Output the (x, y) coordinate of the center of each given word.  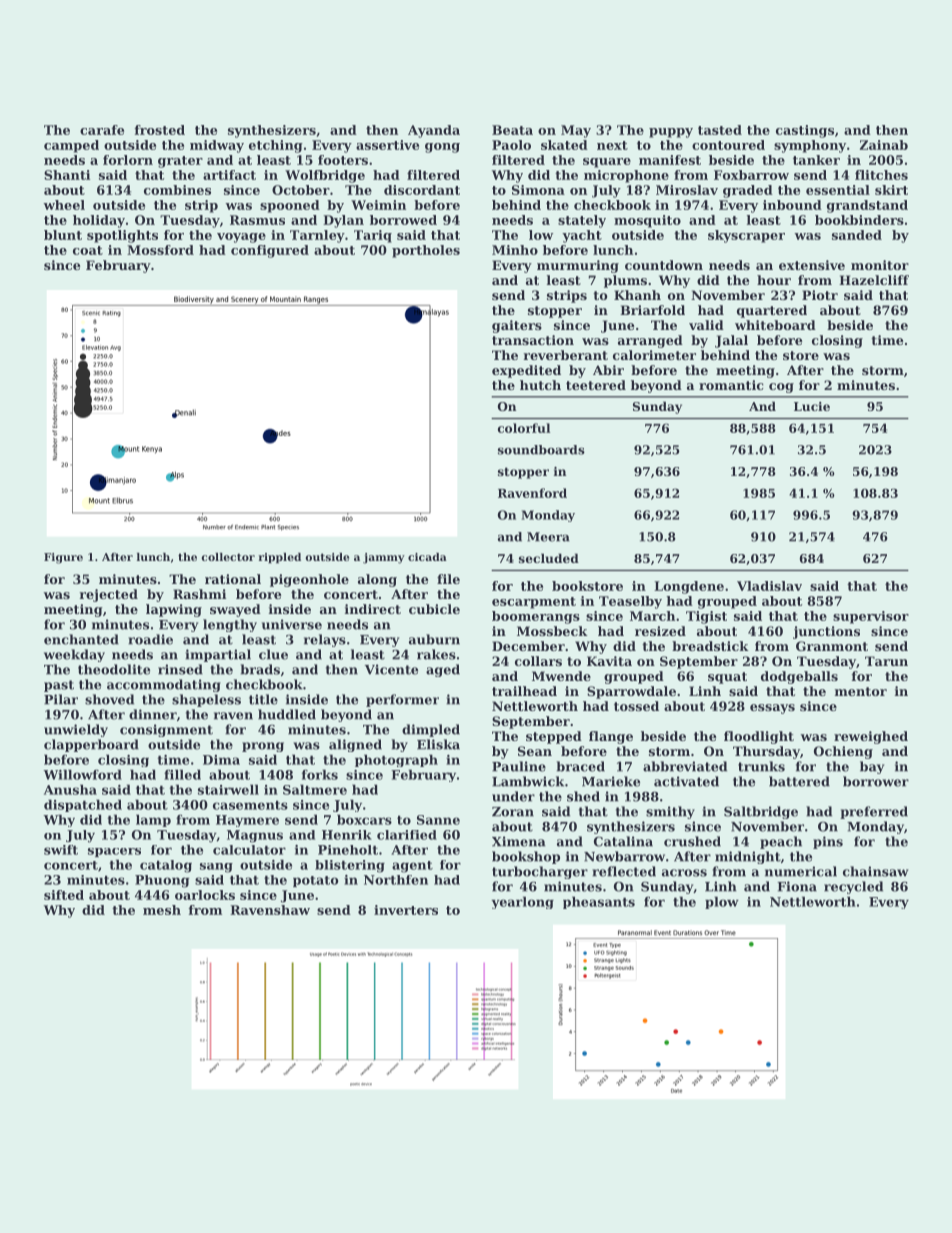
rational (233, 579)
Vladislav (769, 586)
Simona (538, 190)
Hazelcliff (874, 280)
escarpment (534, 603)
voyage (241, 238)
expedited (526, 371)
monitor (880, 265)
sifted (64, 895)
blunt (63, 235)
